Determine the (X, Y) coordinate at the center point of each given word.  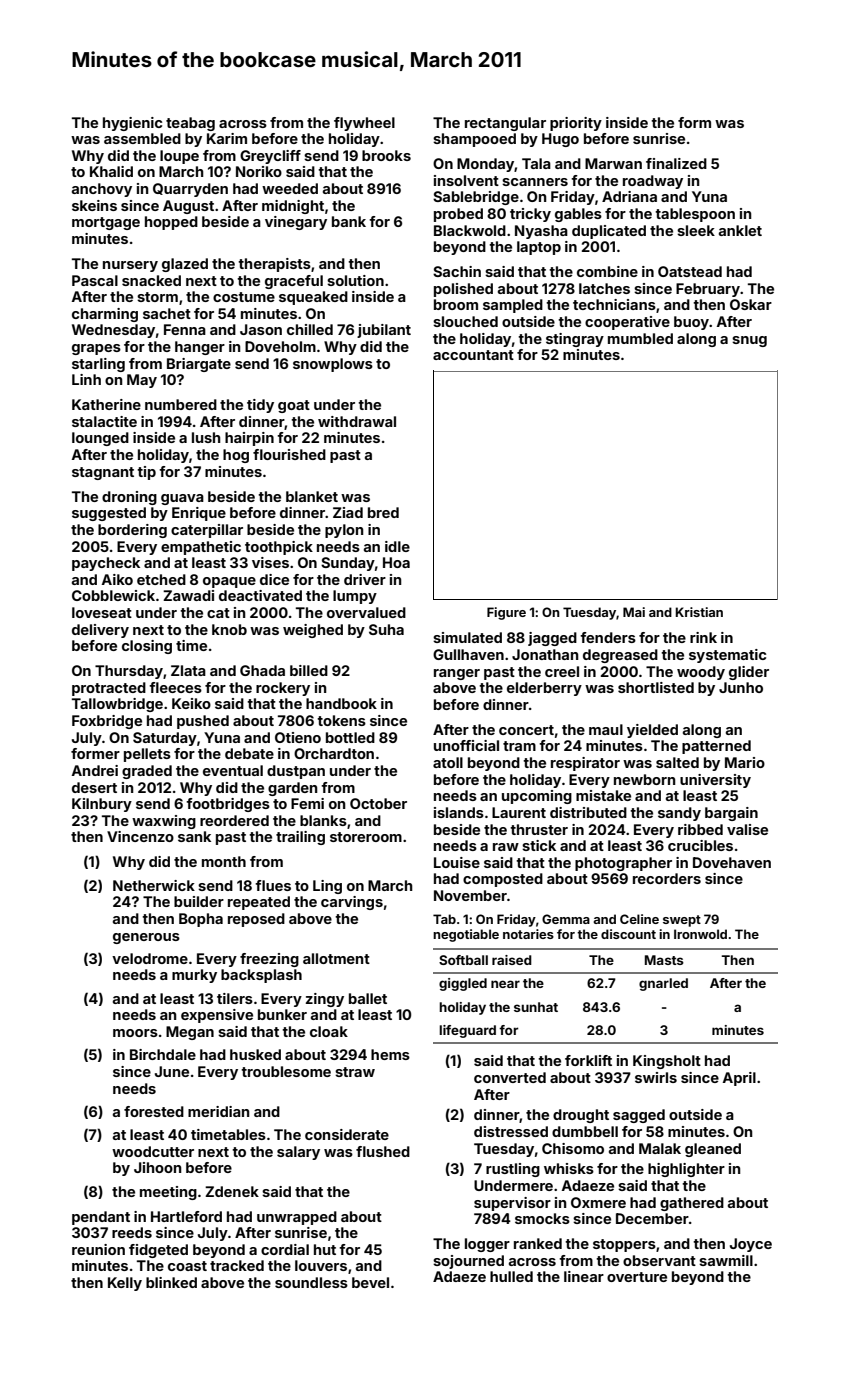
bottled (350, 737)
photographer (623, 864)
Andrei (95, 770)
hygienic (132, 124)
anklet (740, 230)
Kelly (125, 1284)
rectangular (505, 124)
